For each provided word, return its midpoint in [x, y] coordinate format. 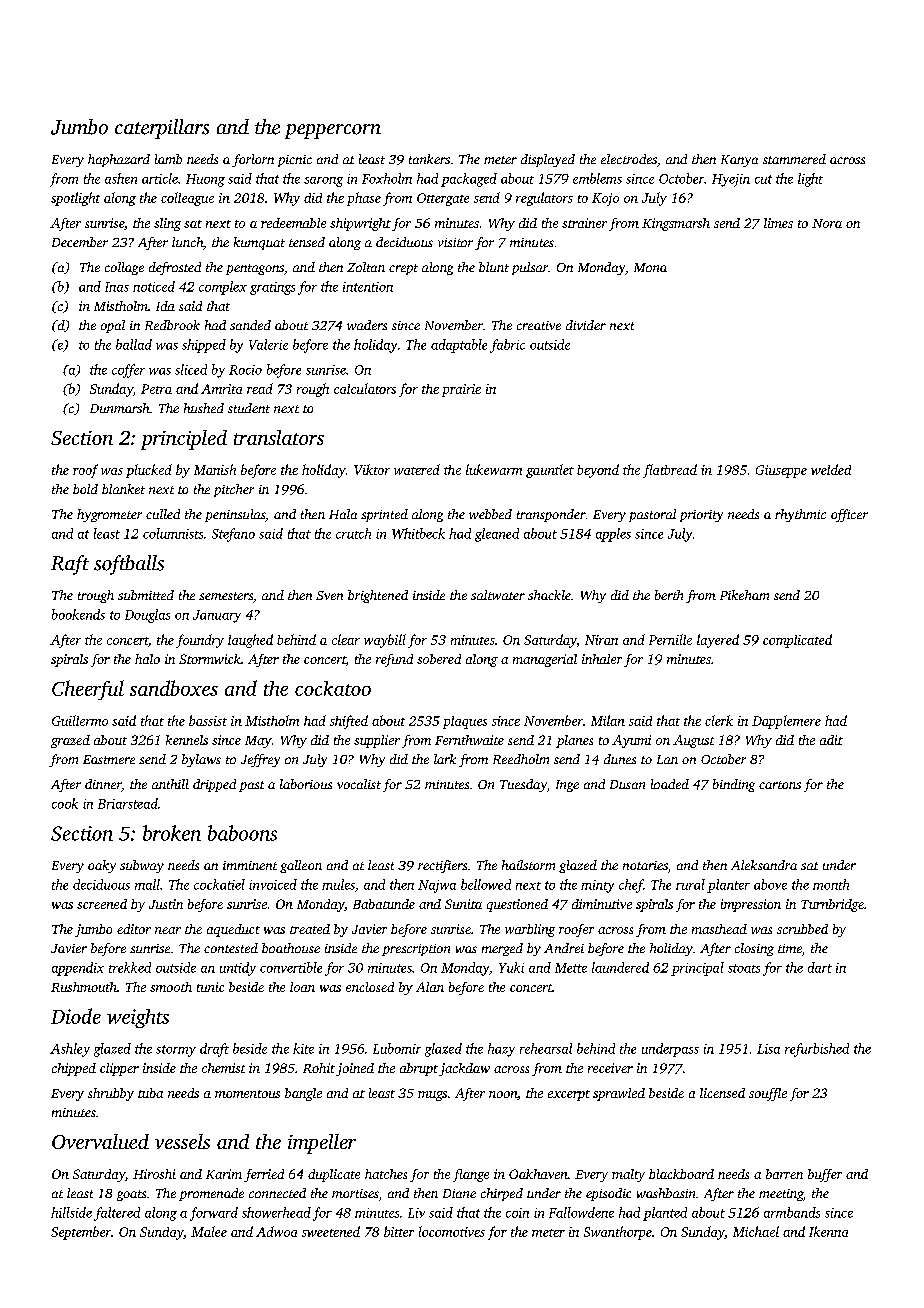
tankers [429, 159]
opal [113, 326]
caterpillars [162, 129]
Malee [209, 1231]
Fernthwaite [469, 740]
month [831, 884]
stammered [794, 159]
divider [586, 325]
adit [831, 740]
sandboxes [174, 688]
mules [338, 884]
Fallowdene [581, 1212]
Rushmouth [84, 987]
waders [367, 325]
